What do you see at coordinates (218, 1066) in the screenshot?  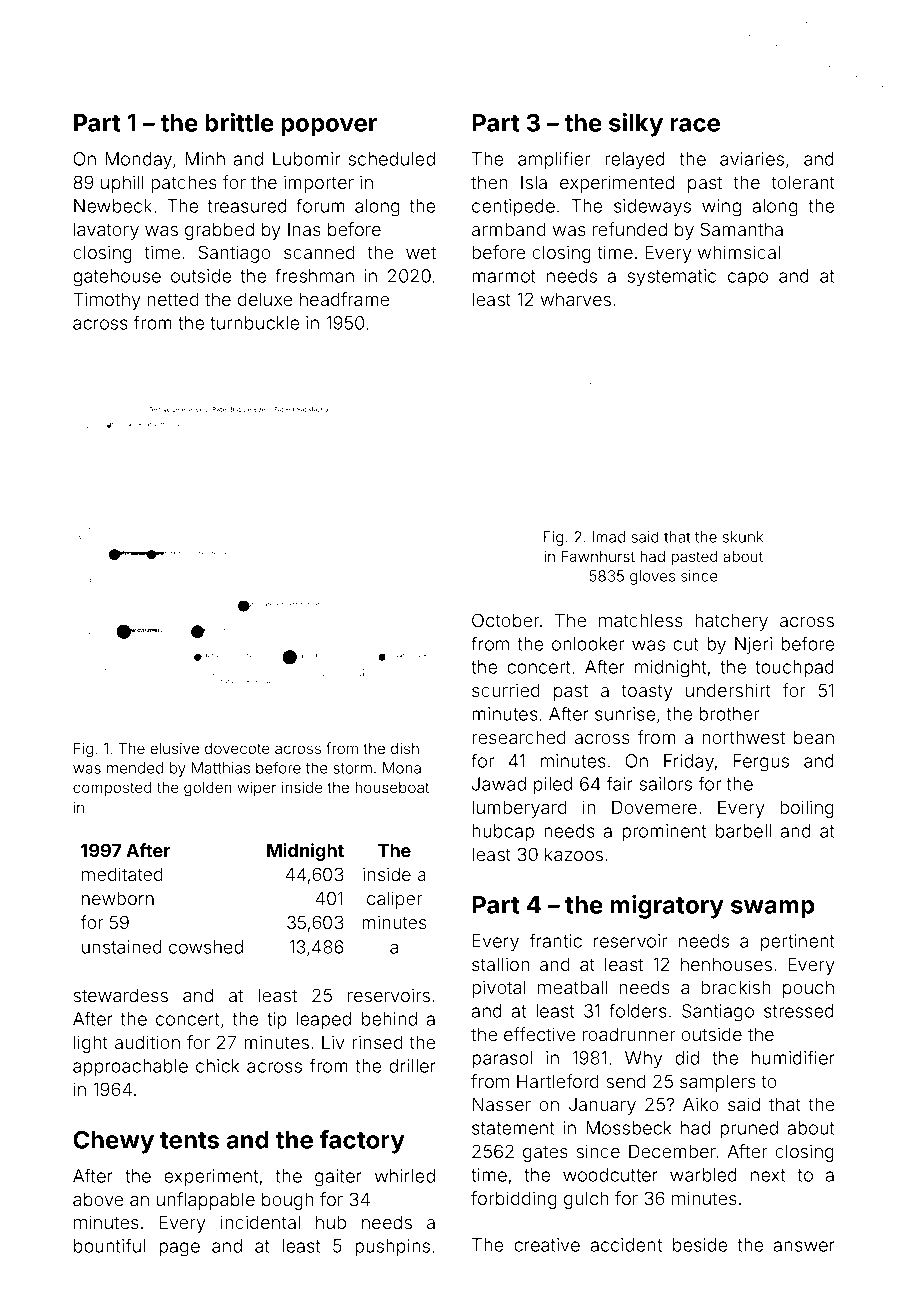 I see `chick` at bounding box center [218, 1066].
